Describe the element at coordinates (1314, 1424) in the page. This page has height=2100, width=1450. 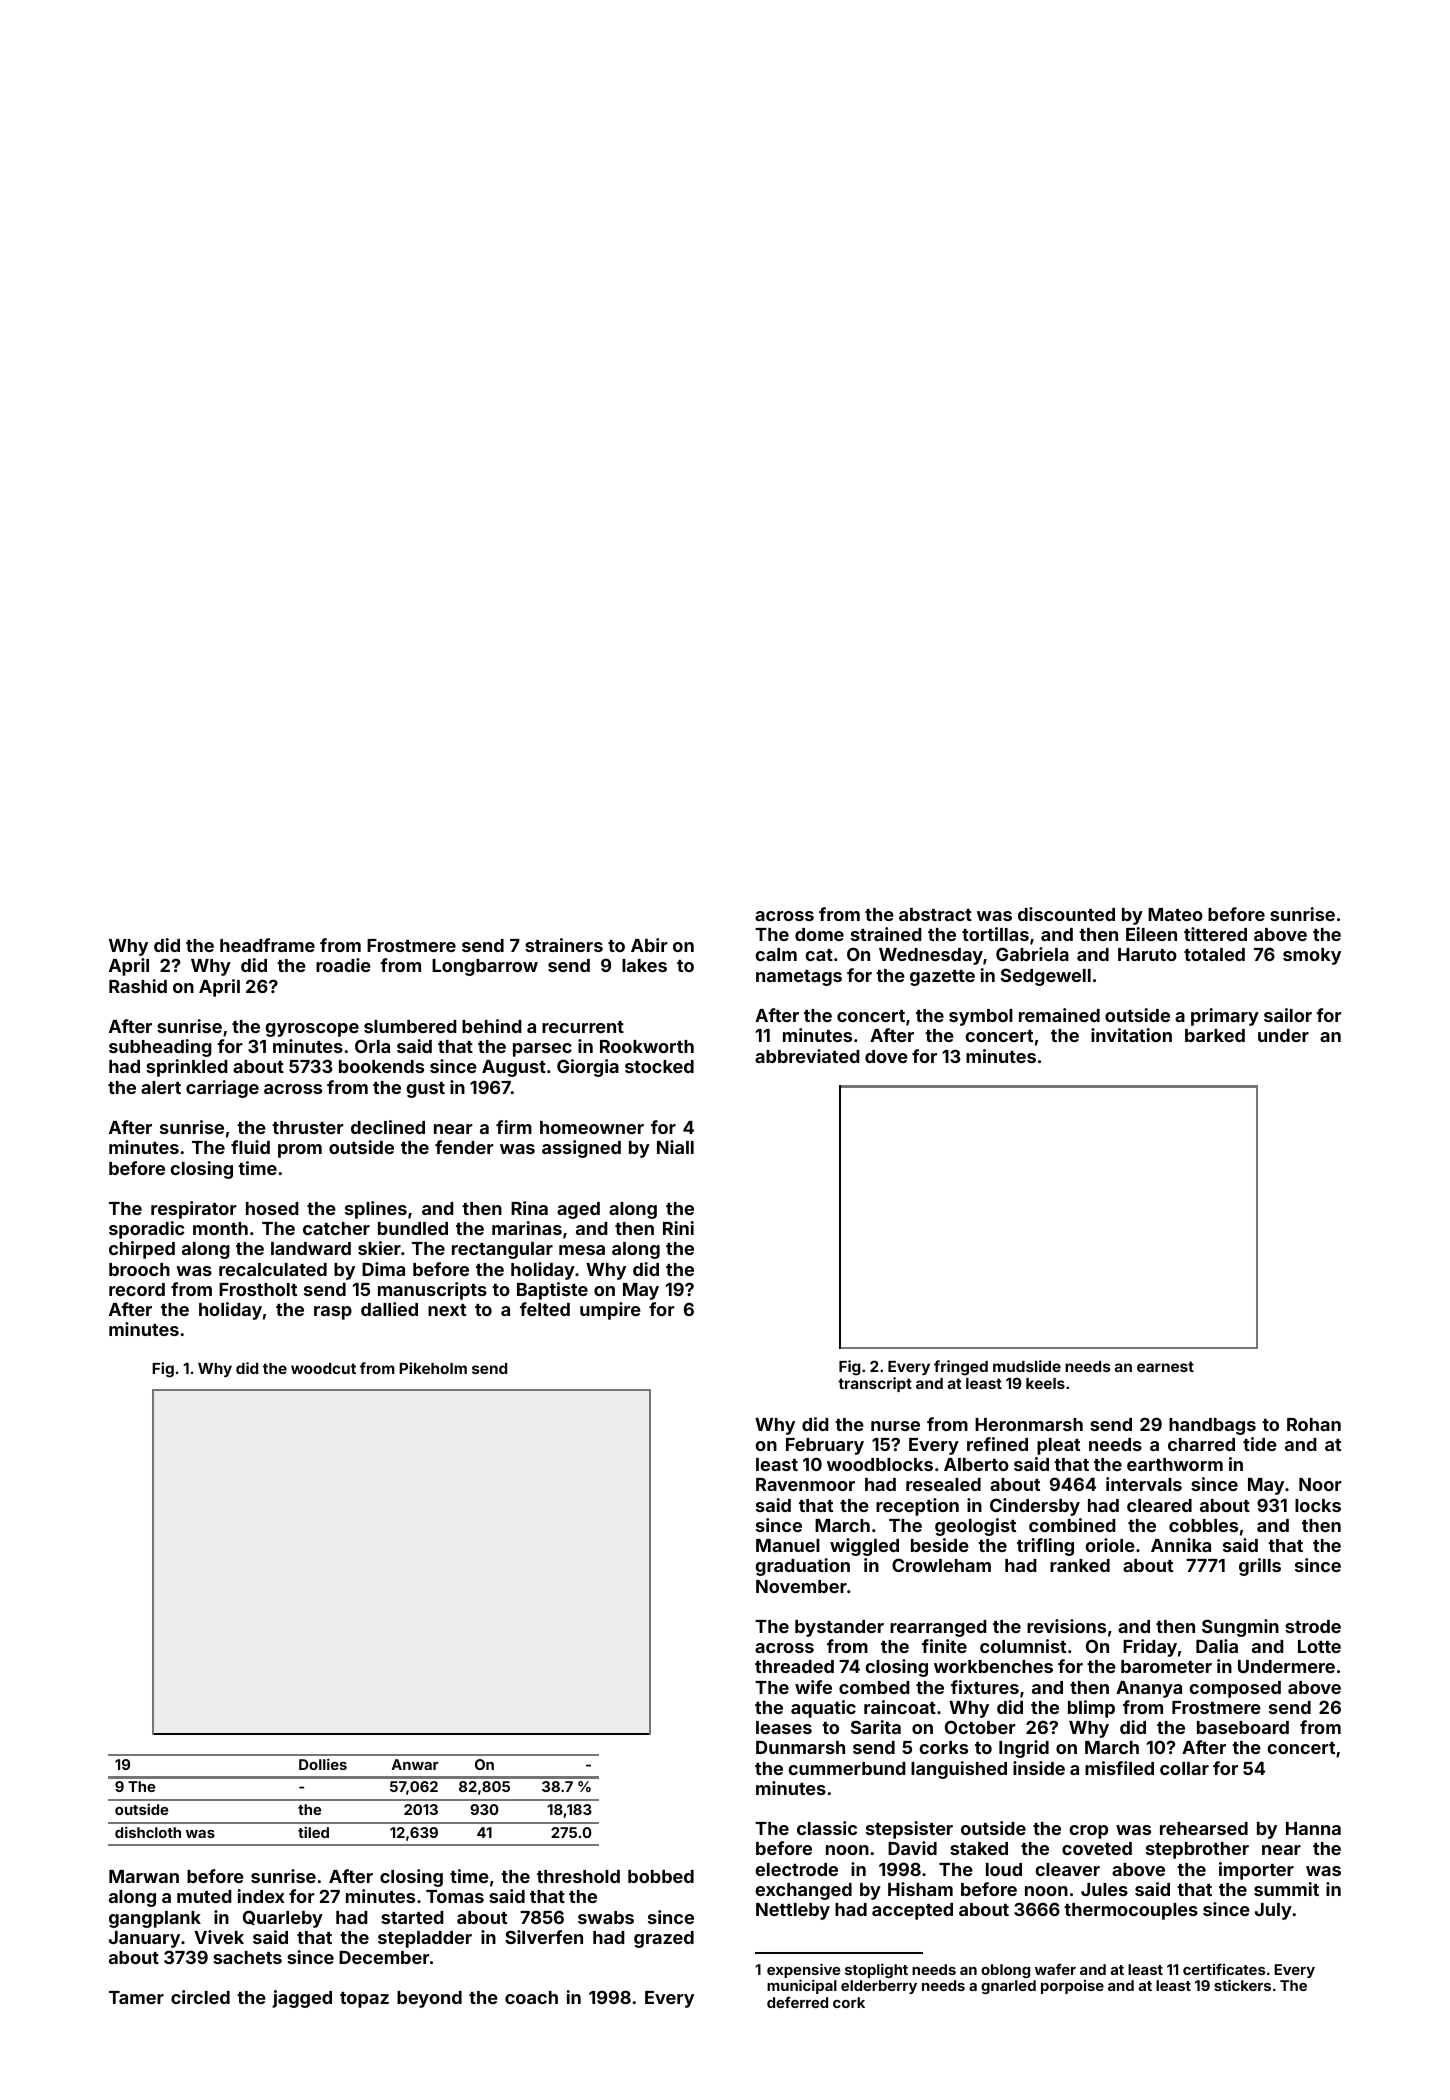
I see `Rohan` at that location.
